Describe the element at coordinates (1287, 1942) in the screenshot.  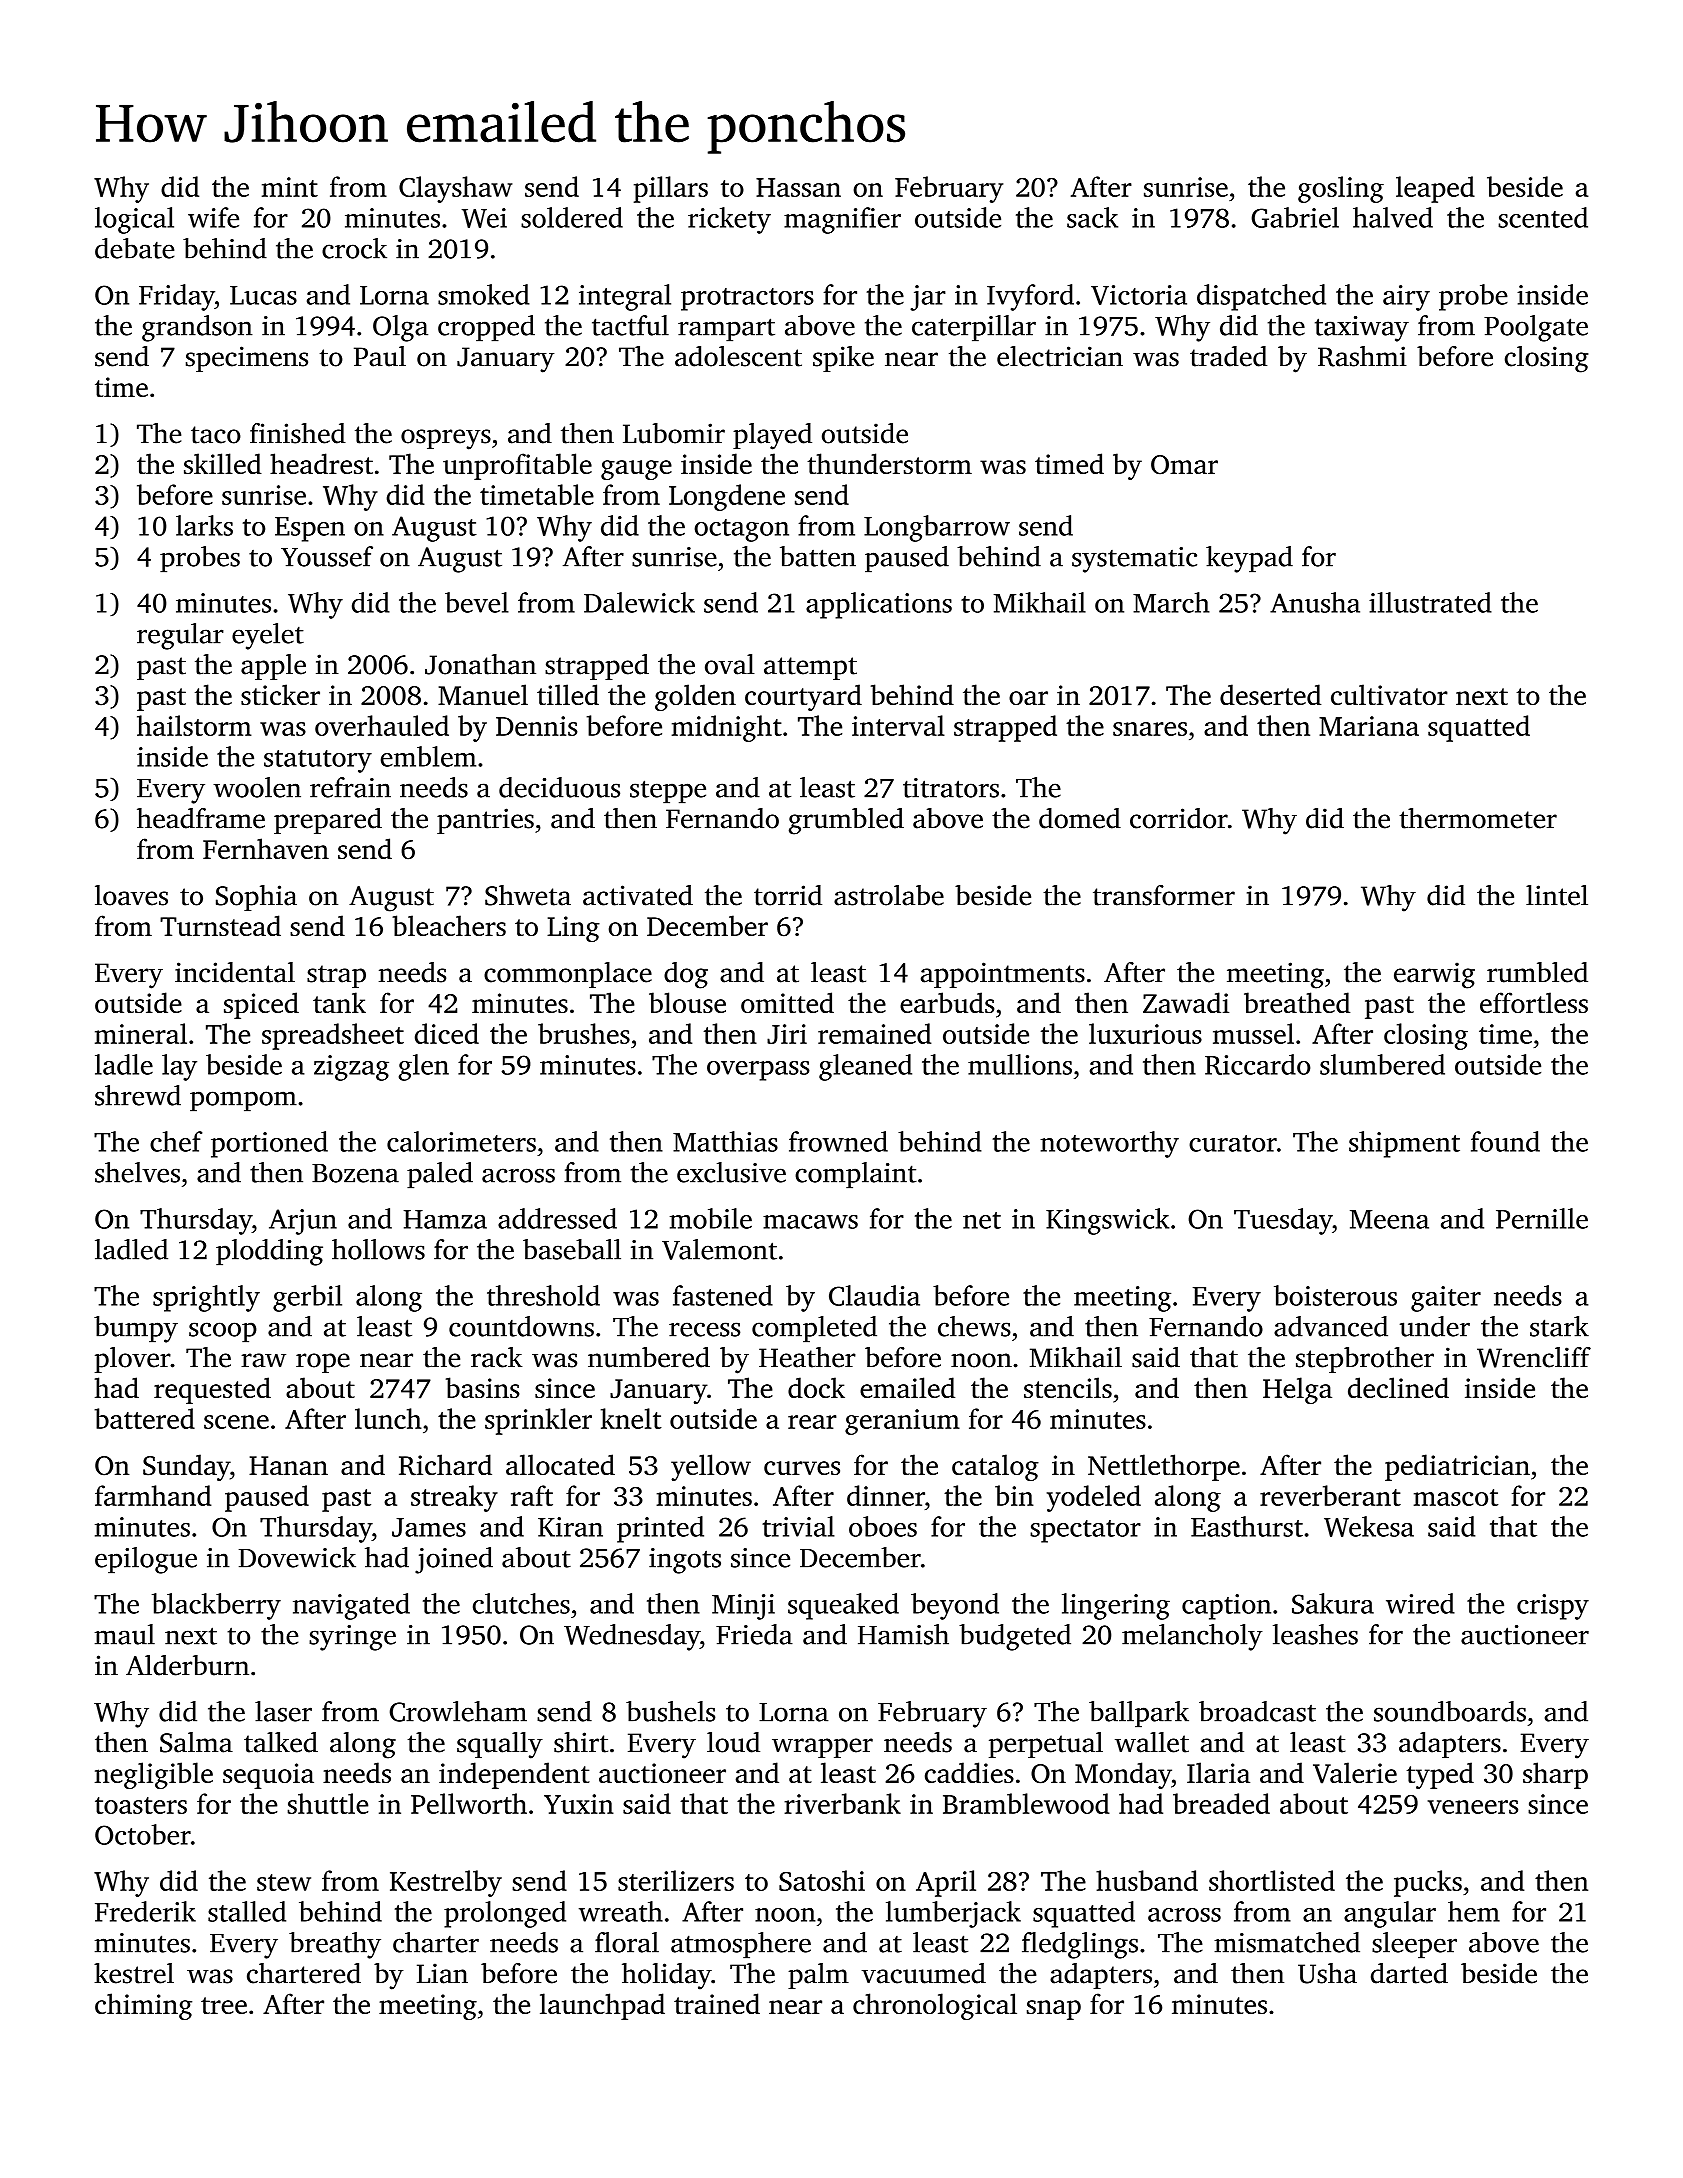
I see `mismatched` at that location.
